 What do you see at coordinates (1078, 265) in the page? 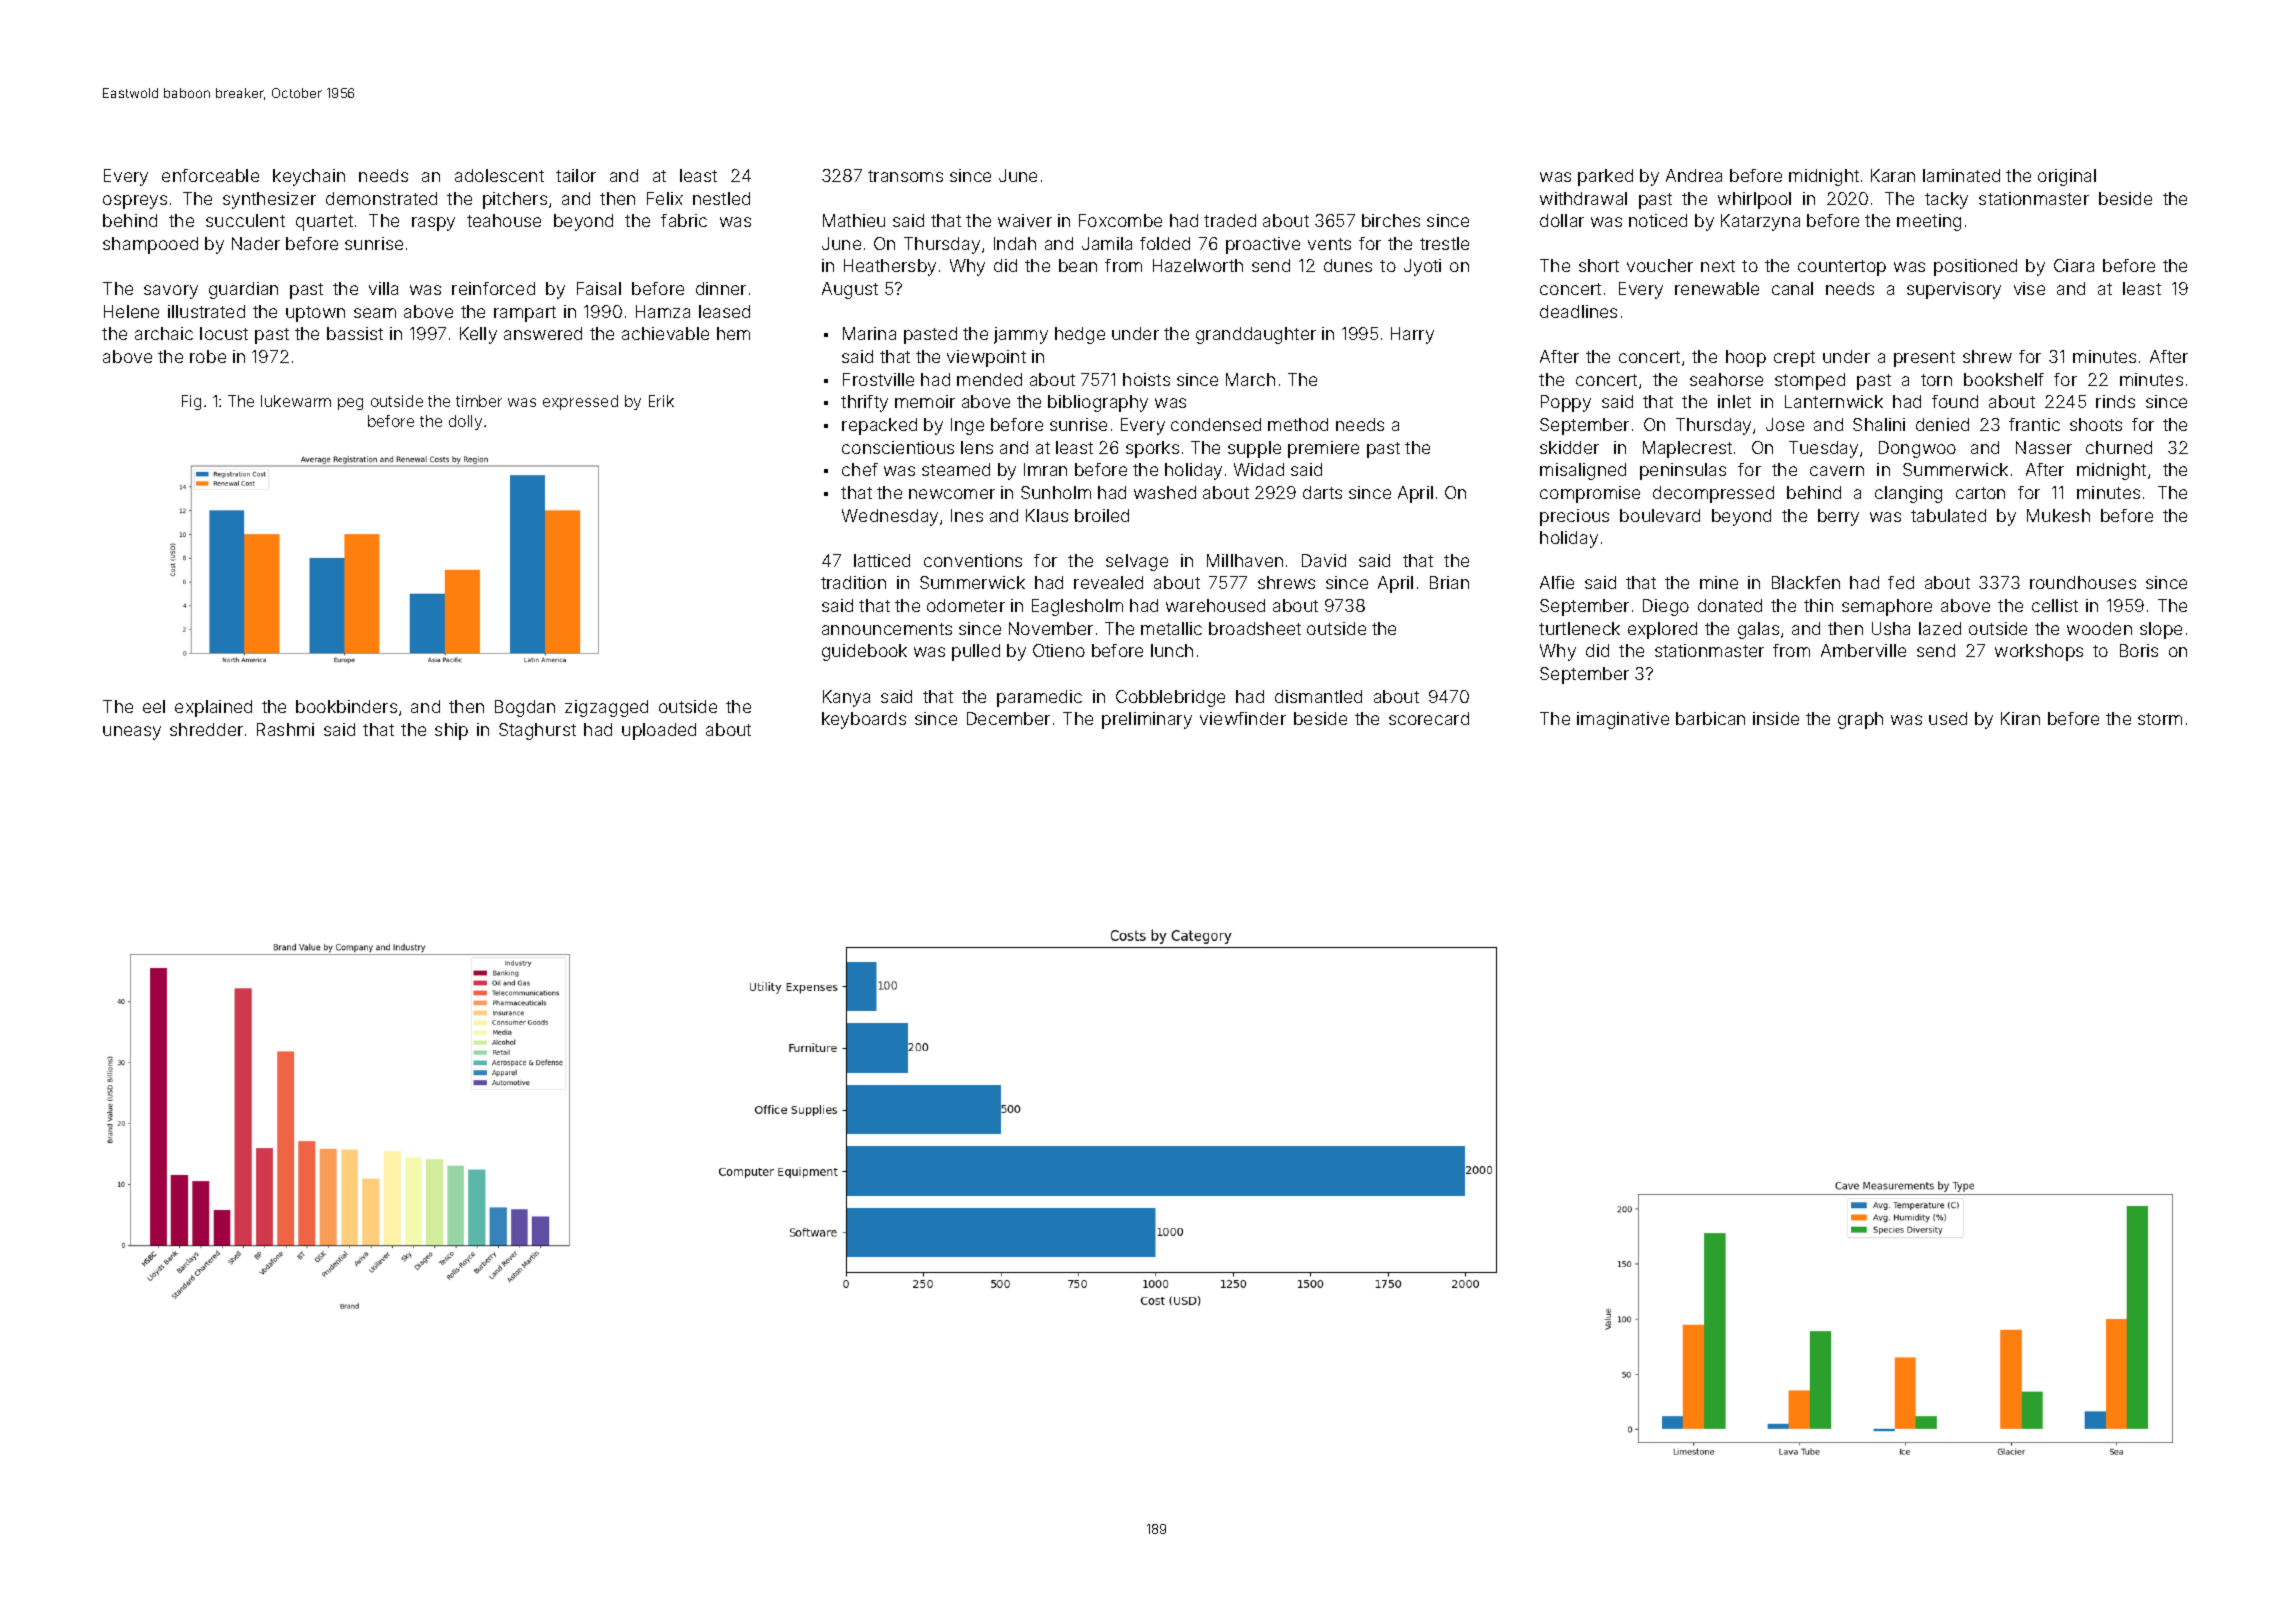
I see `bean` at bounding box center [1078, 265].
